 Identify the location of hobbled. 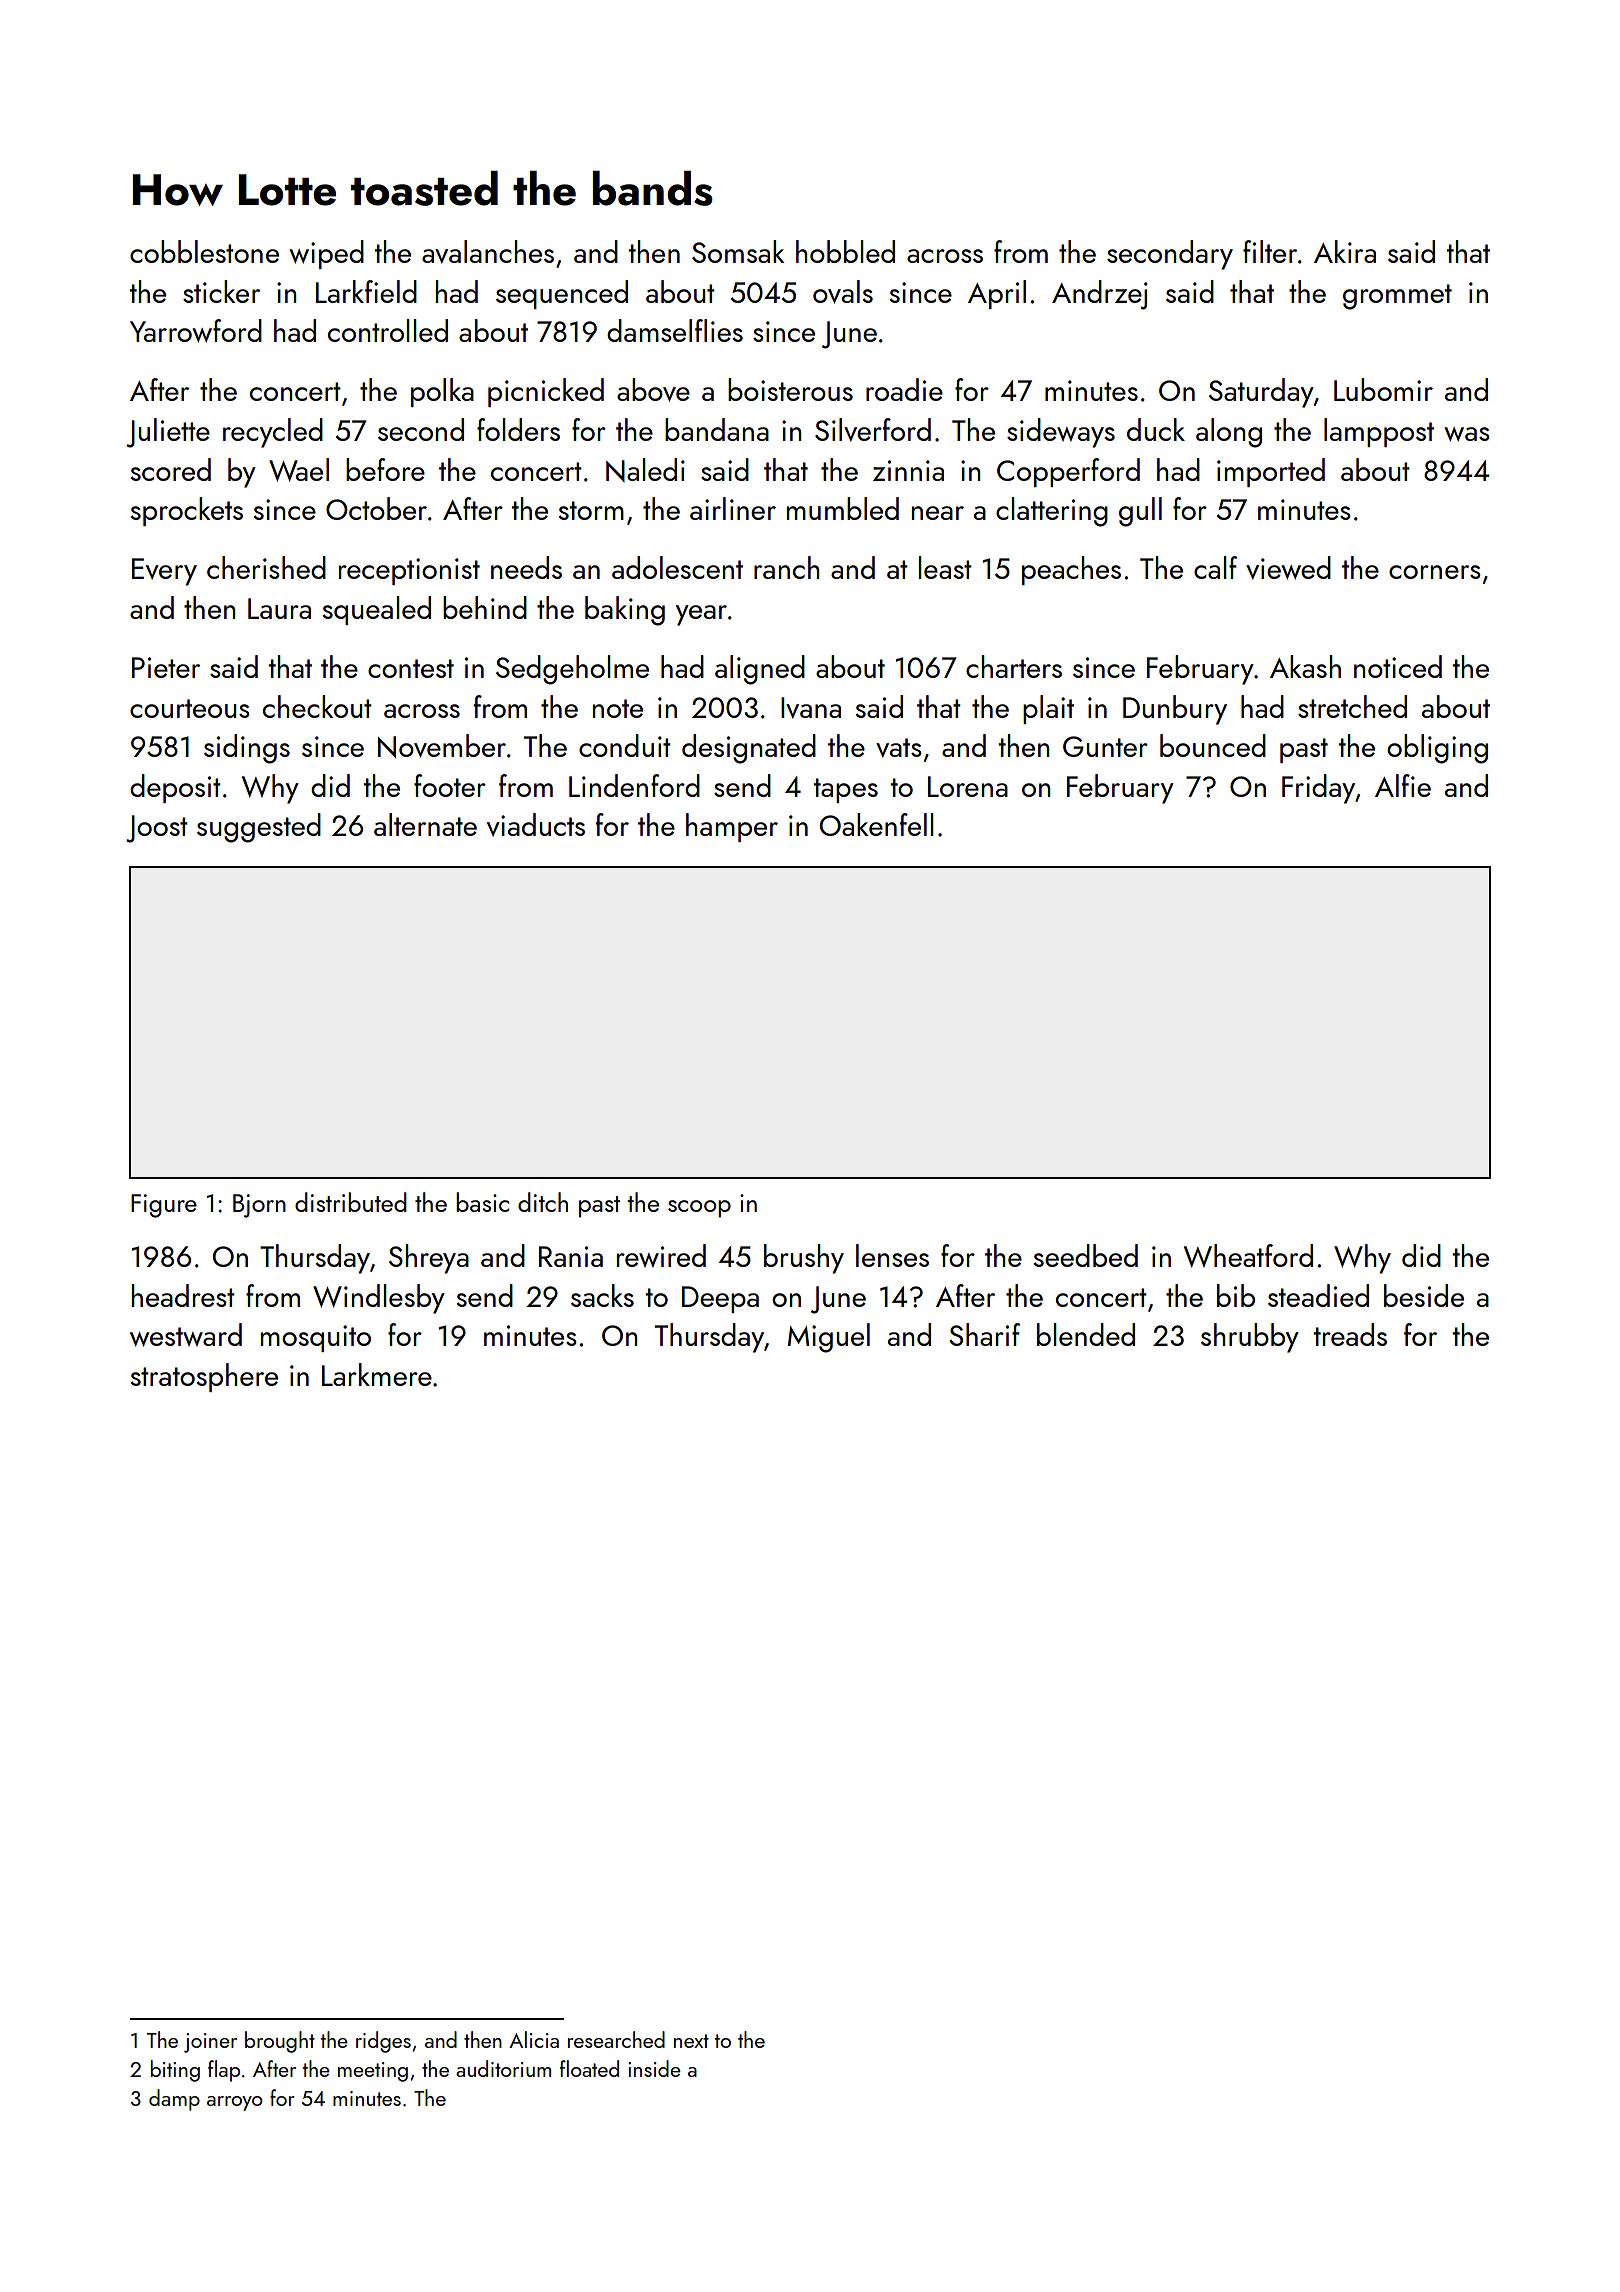
(845, 251).
